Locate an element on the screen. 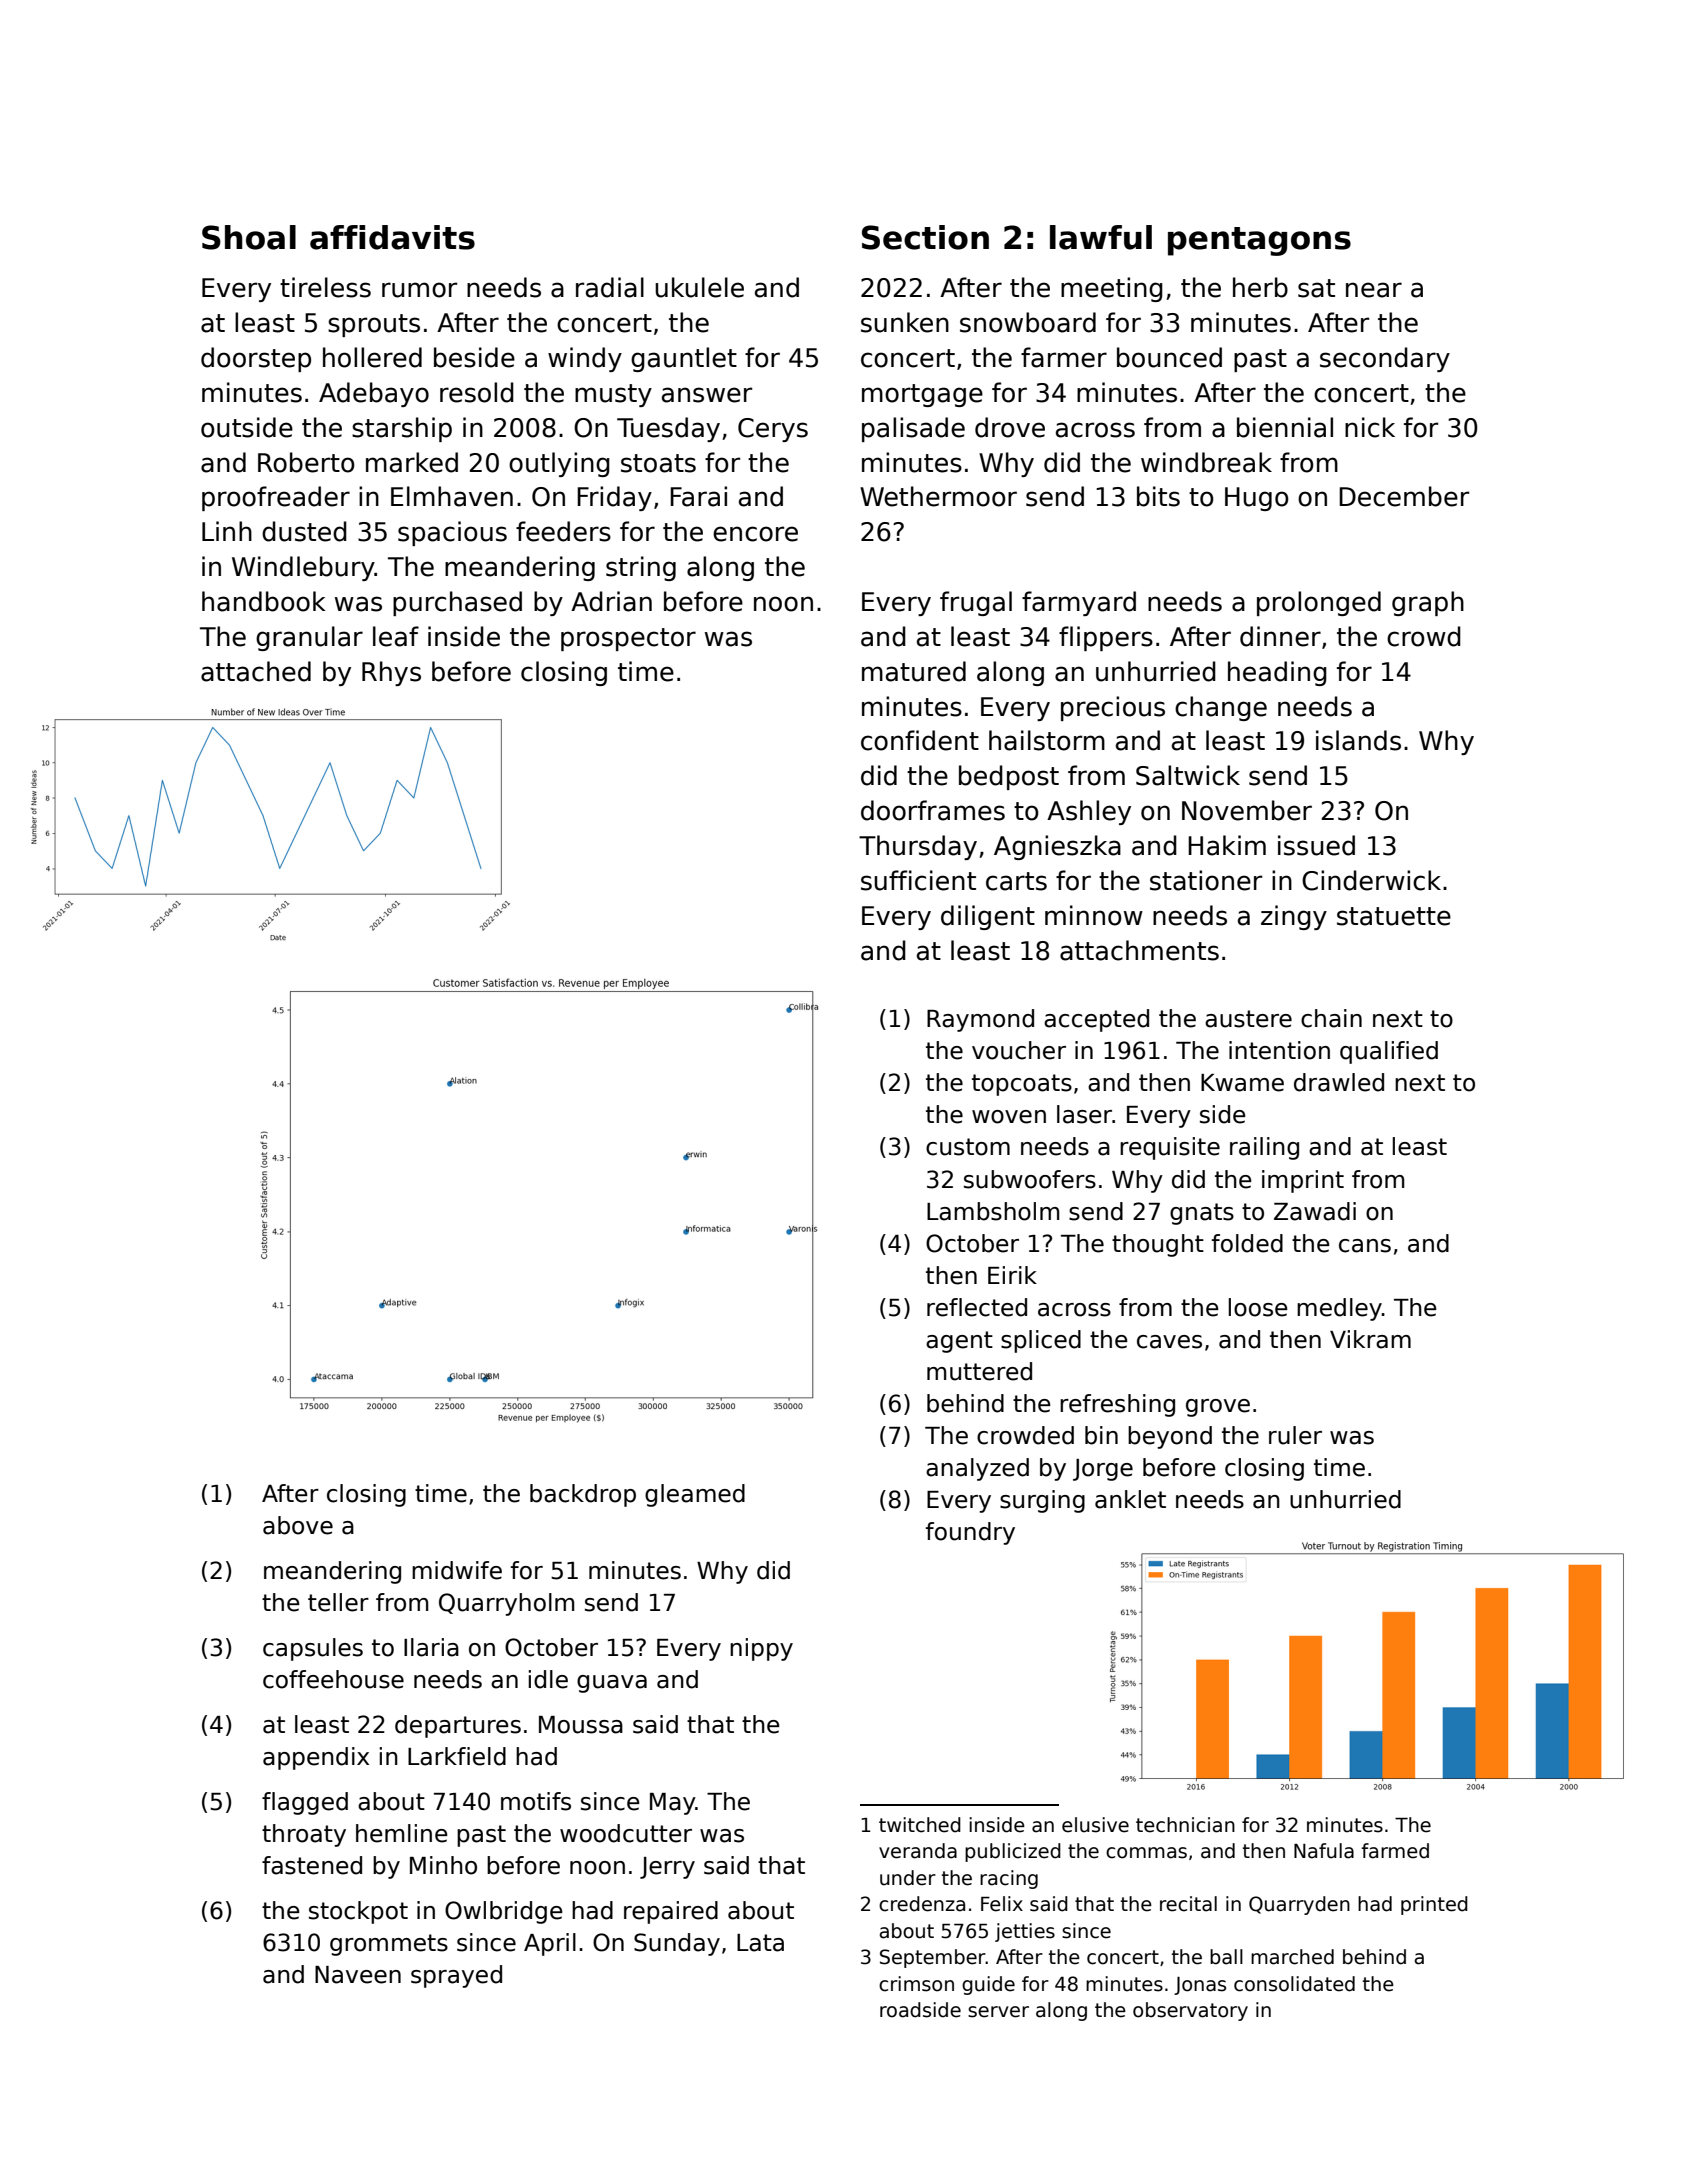 This screenshot has width=1683, height=2178. Shoal is located at coordinates (249, 237).
